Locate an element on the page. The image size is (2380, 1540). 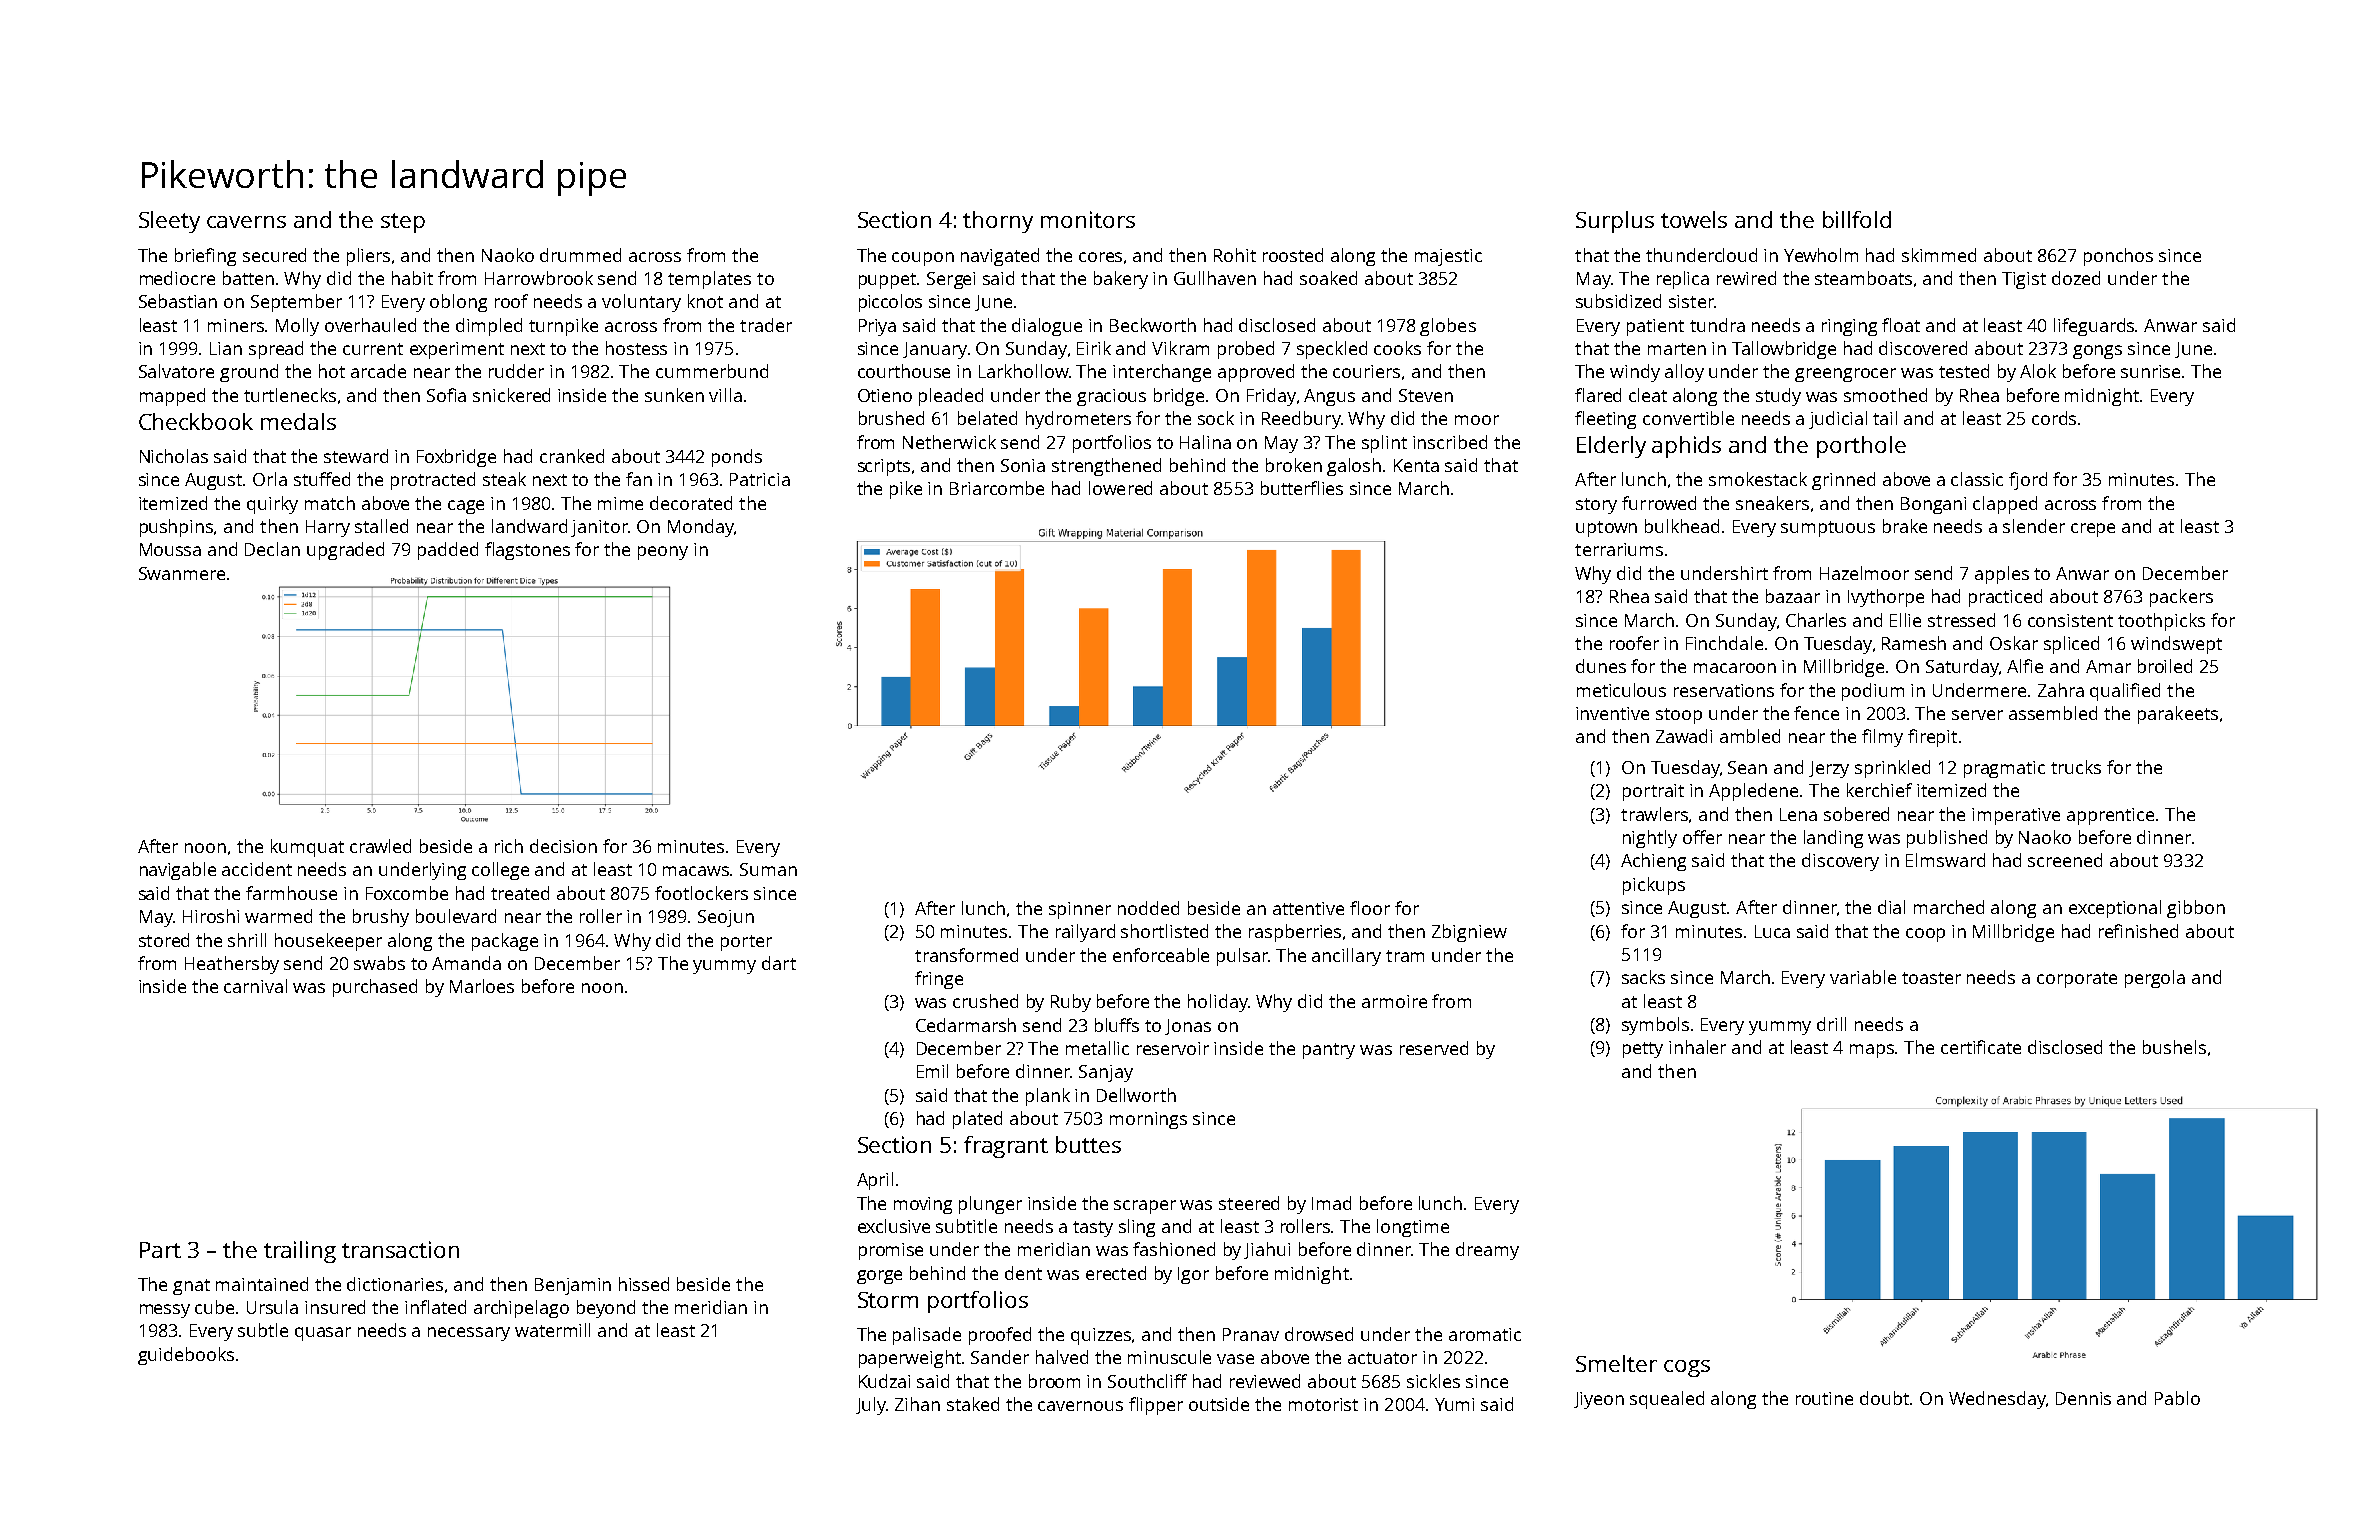
holiday is located at coordinates (1218, 1003).
